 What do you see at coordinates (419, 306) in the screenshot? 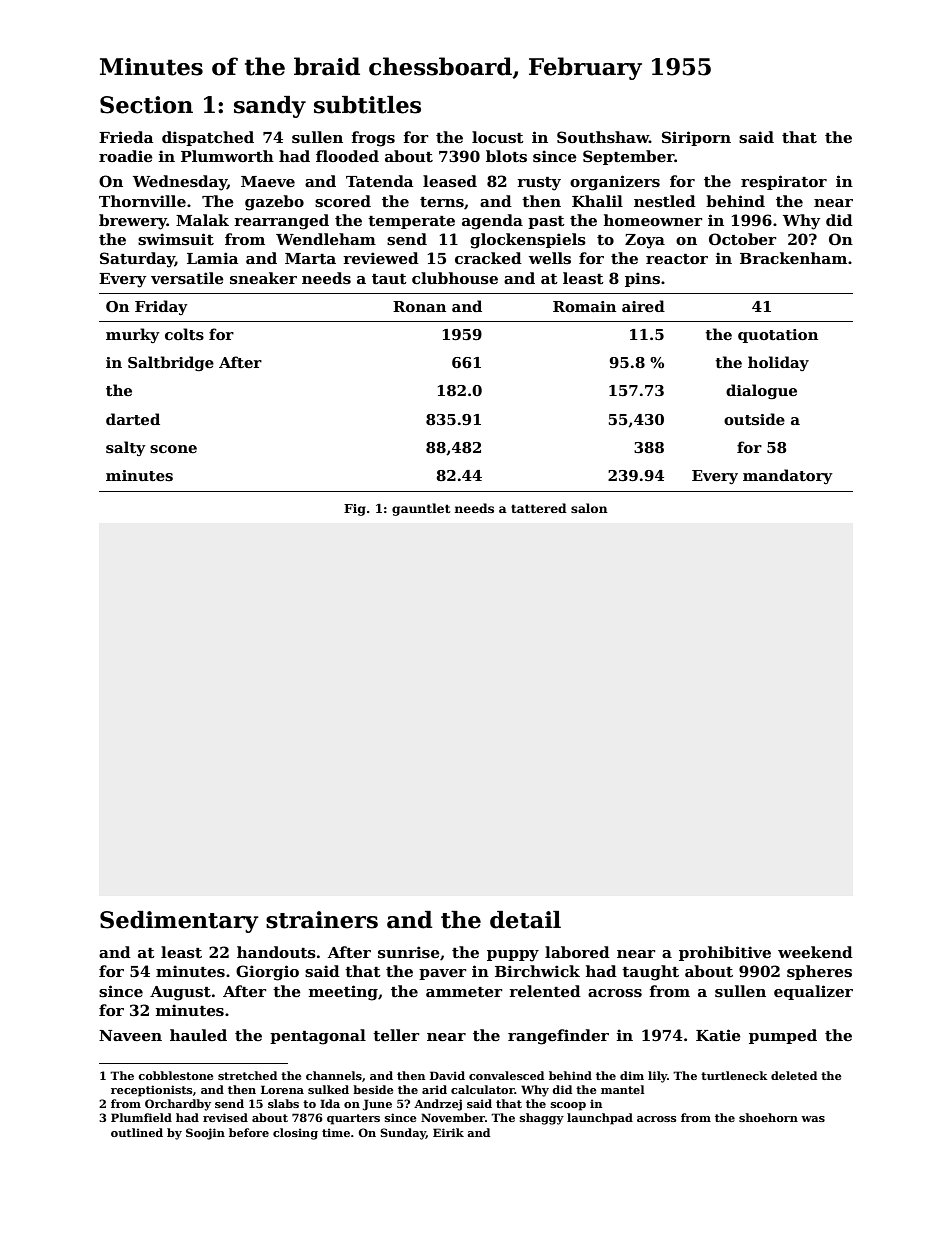
I see `Ronan` at bounding box center [419, 306].
